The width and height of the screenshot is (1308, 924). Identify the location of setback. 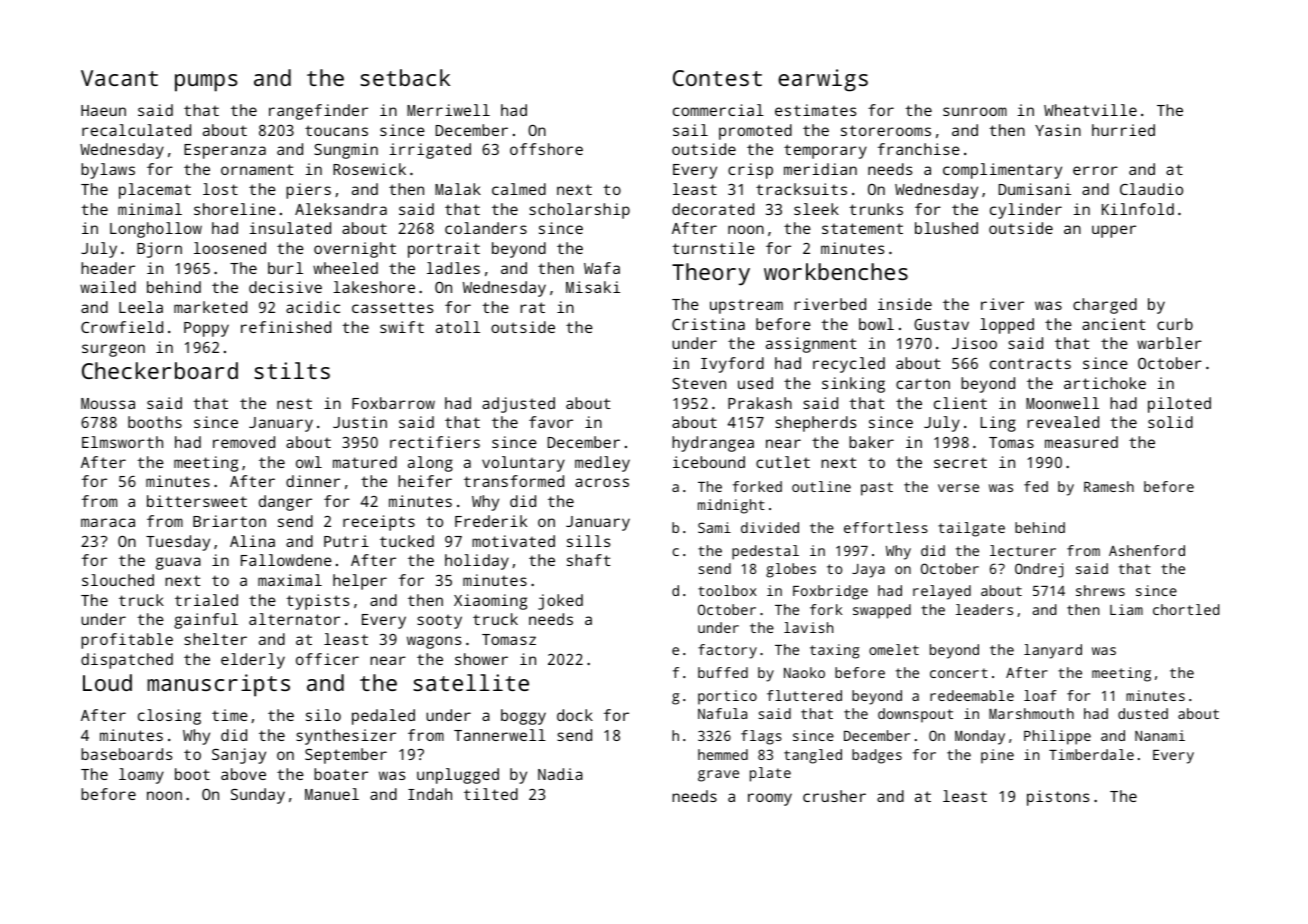
(405, 77).
